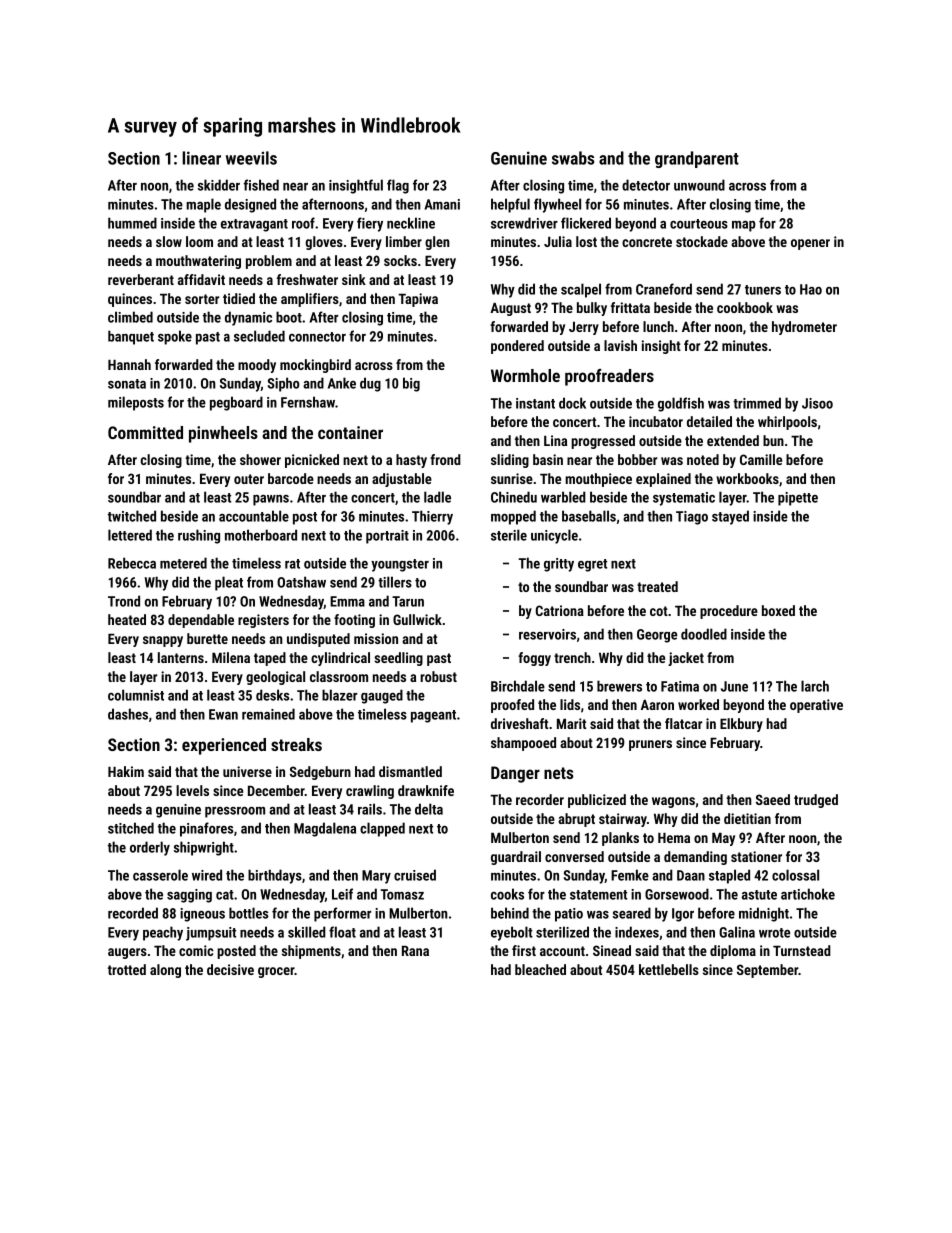 Image resolution: width=952 pixels, height=1233 pixels. What do you see at coordinates (658, 326) in the document?
I see `lunch` at bounding box center [658, 326].
